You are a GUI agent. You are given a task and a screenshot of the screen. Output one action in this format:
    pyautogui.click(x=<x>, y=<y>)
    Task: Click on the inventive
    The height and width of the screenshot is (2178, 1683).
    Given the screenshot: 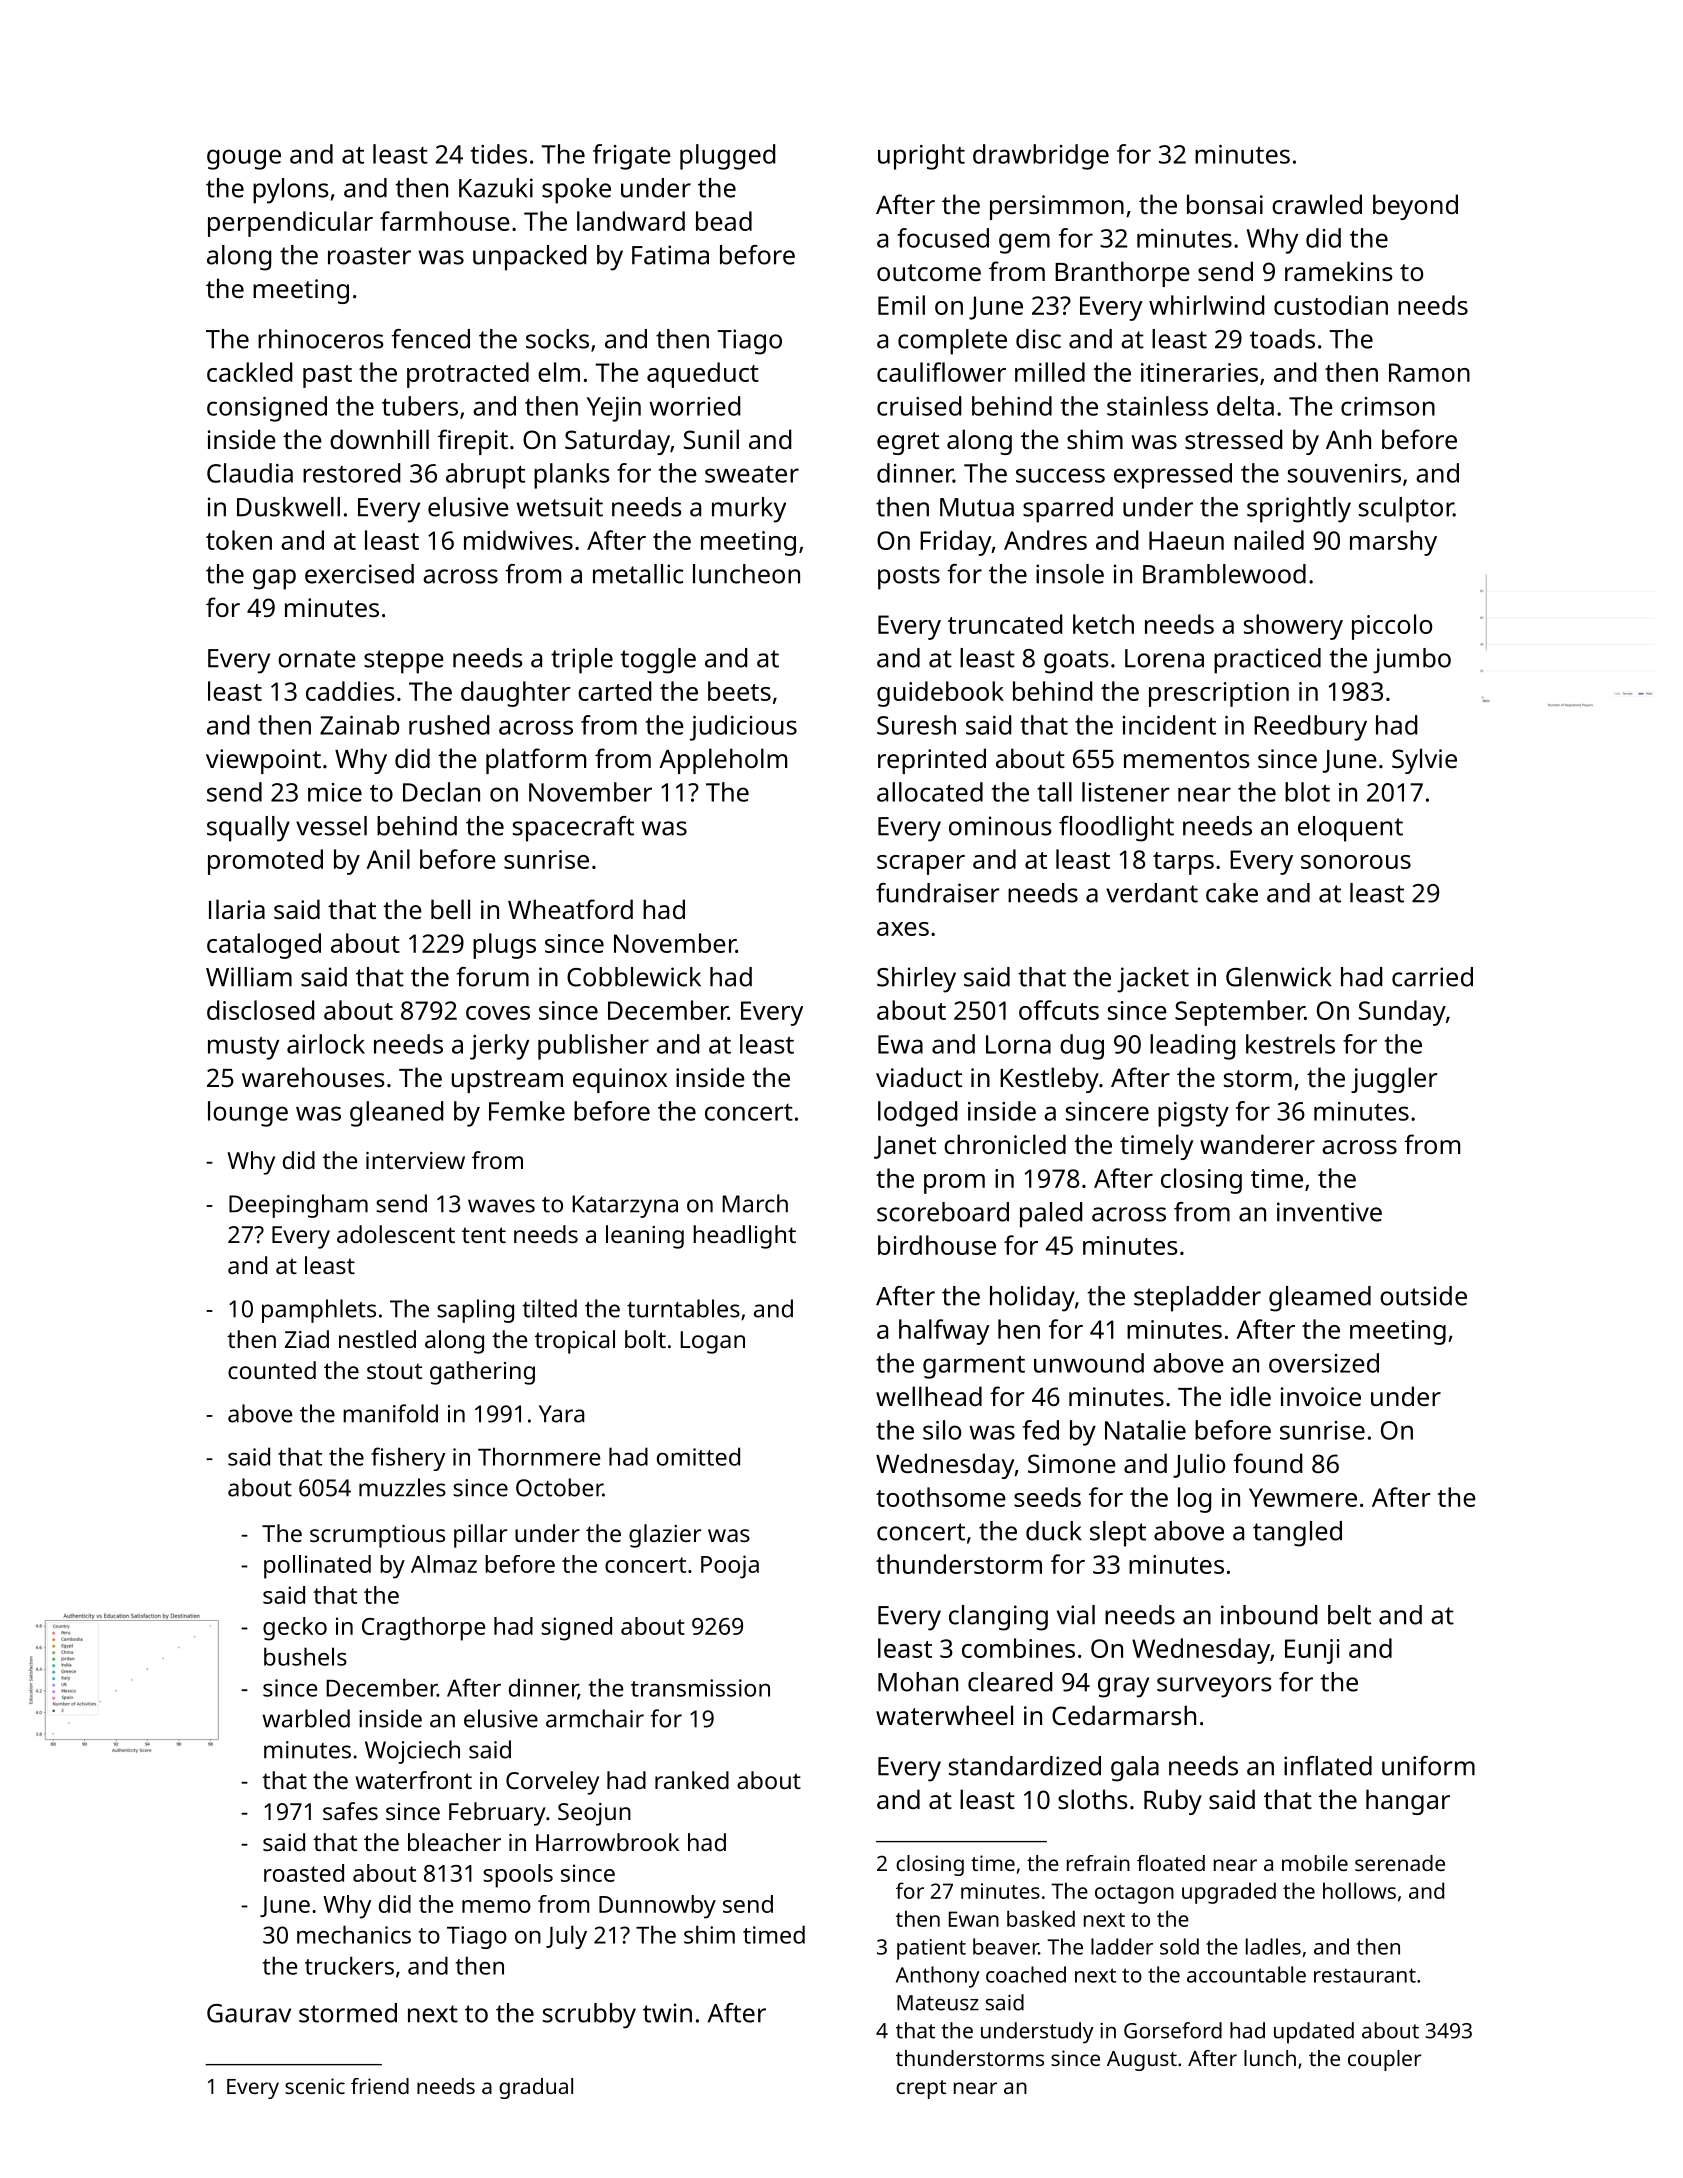 What is the action you would take?
    pyautogui.click(x=1329, y=1212)
